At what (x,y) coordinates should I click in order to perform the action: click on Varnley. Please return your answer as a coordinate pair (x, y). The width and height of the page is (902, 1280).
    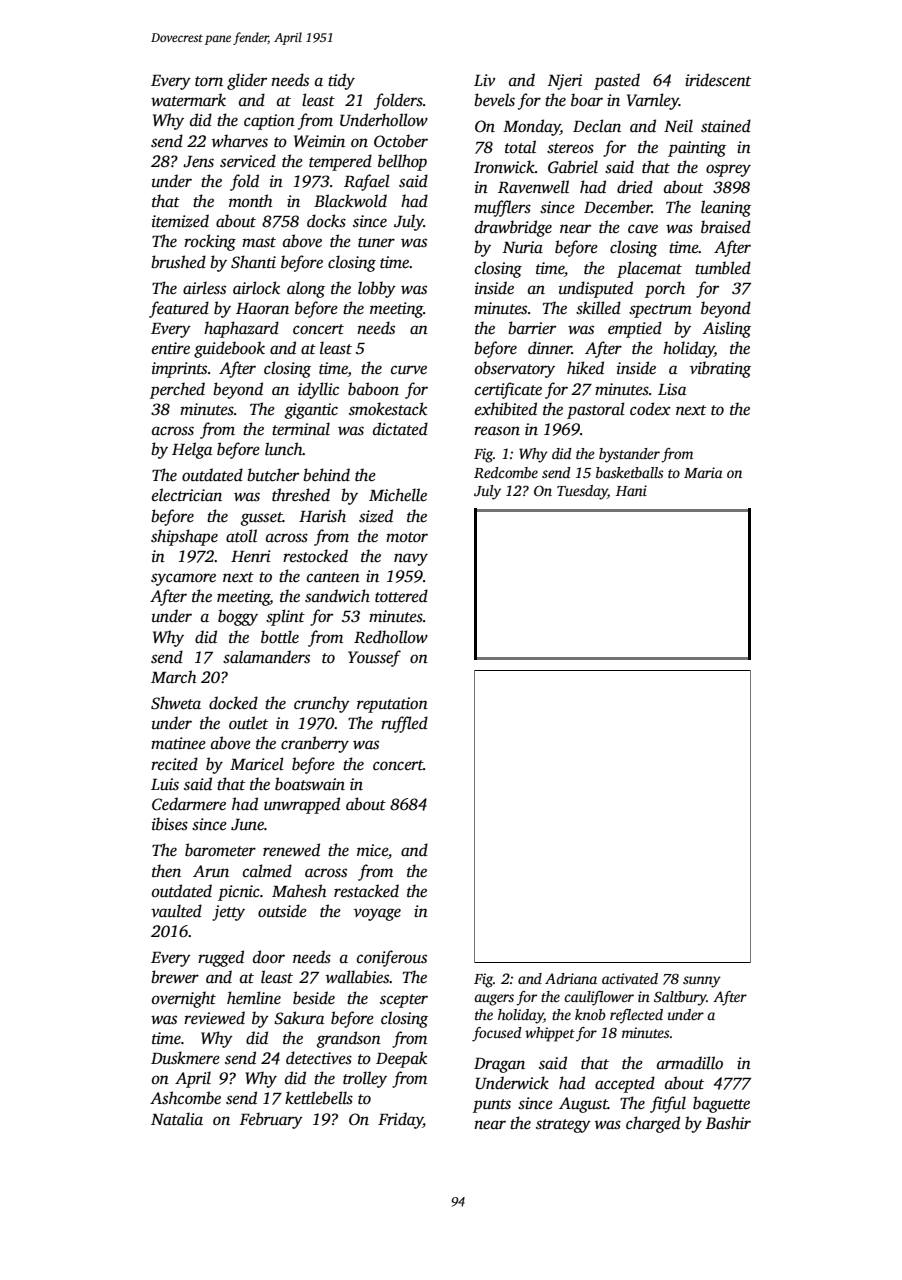
    Looking at the image, I should click on (653, 101).
